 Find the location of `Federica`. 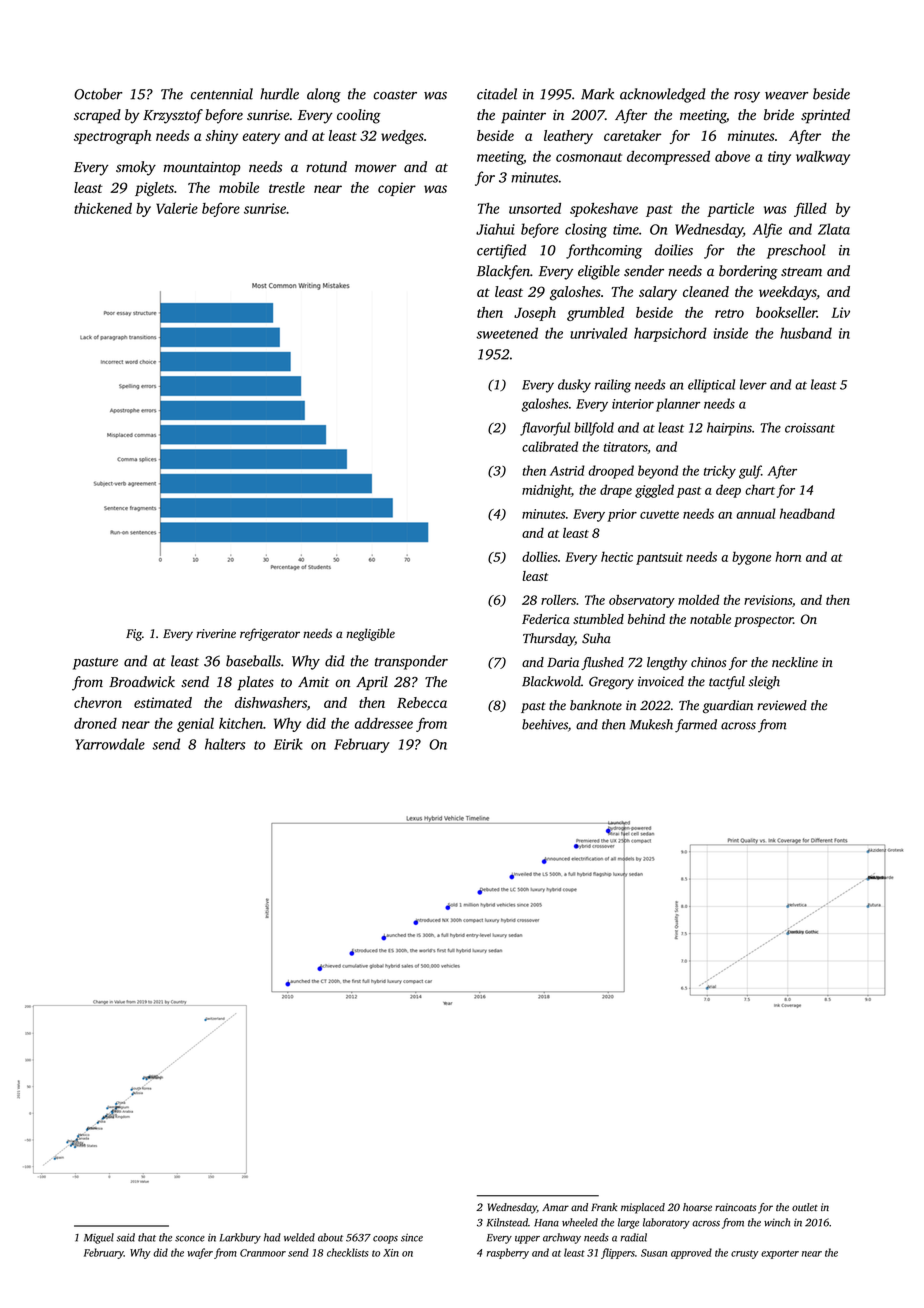

Federica is located at coordinates (546, 619).
